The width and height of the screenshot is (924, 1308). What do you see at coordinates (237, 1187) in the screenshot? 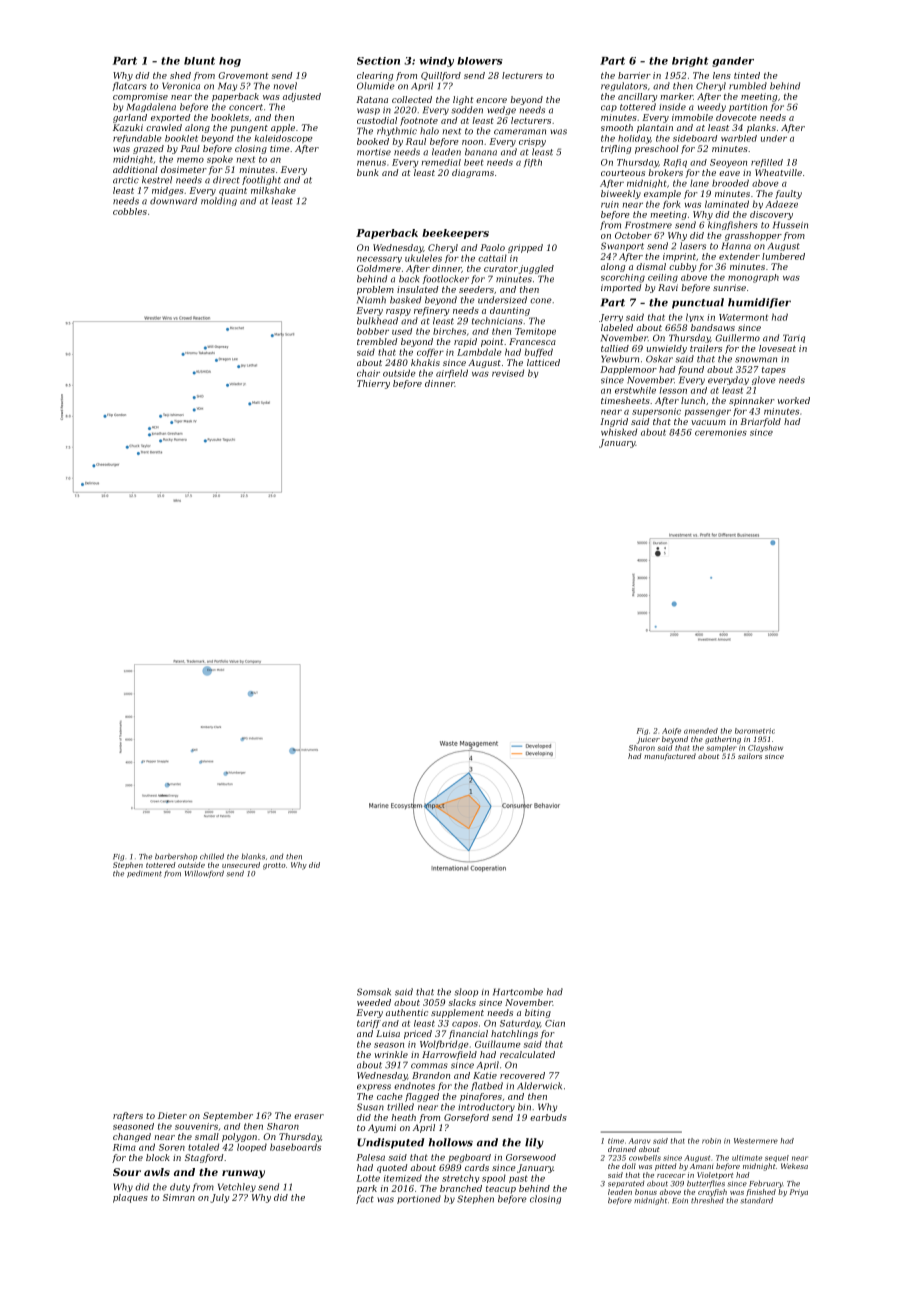
I see `Vetchley` at bounding box center [237, 1187].
